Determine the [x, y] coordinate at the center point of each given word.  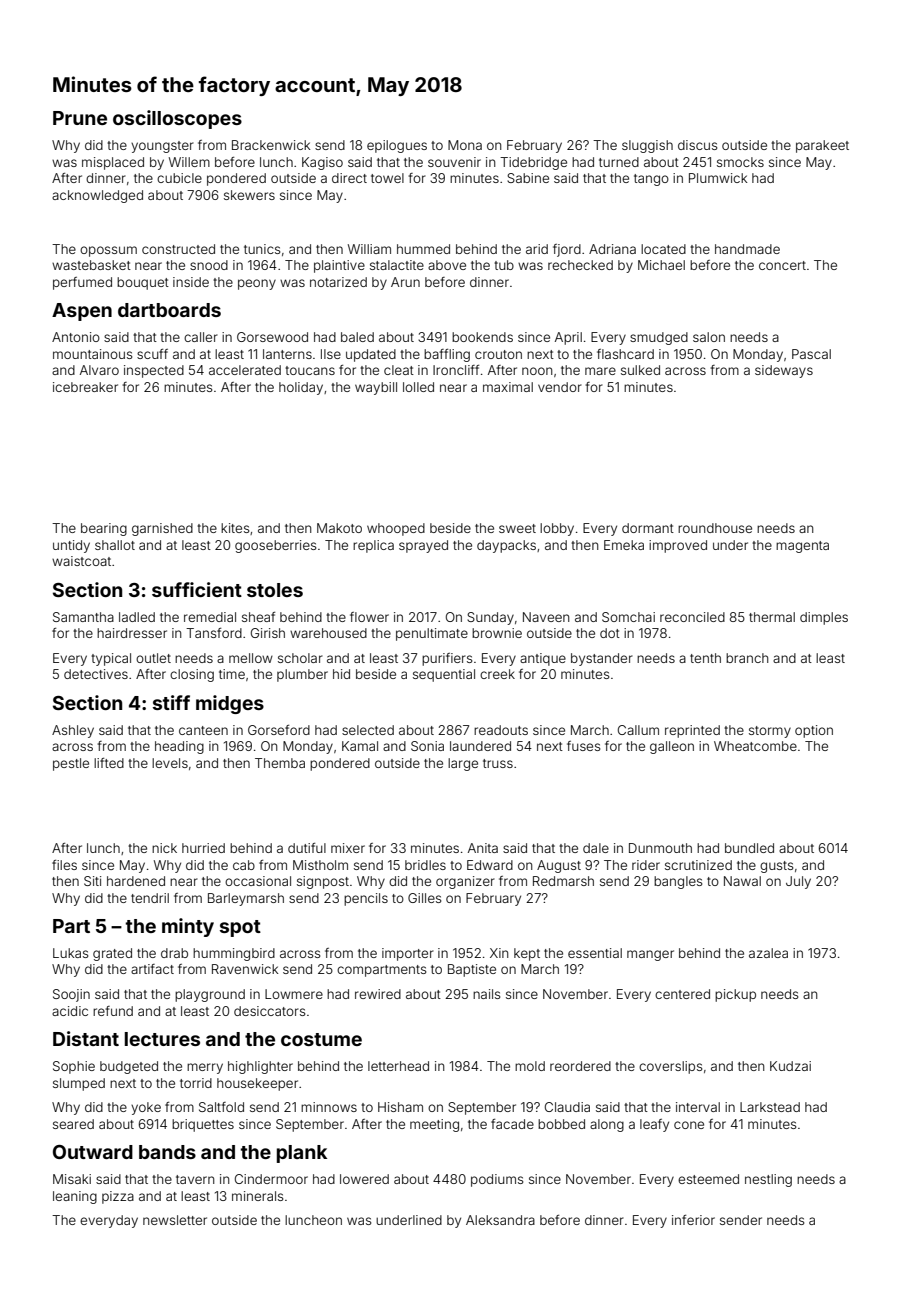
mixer [348, 848]
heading [179, 747]
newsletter [175, 1220]
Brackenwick [271, 145]
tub [504, 265]
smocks [740, 162]
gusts [776, 867]
